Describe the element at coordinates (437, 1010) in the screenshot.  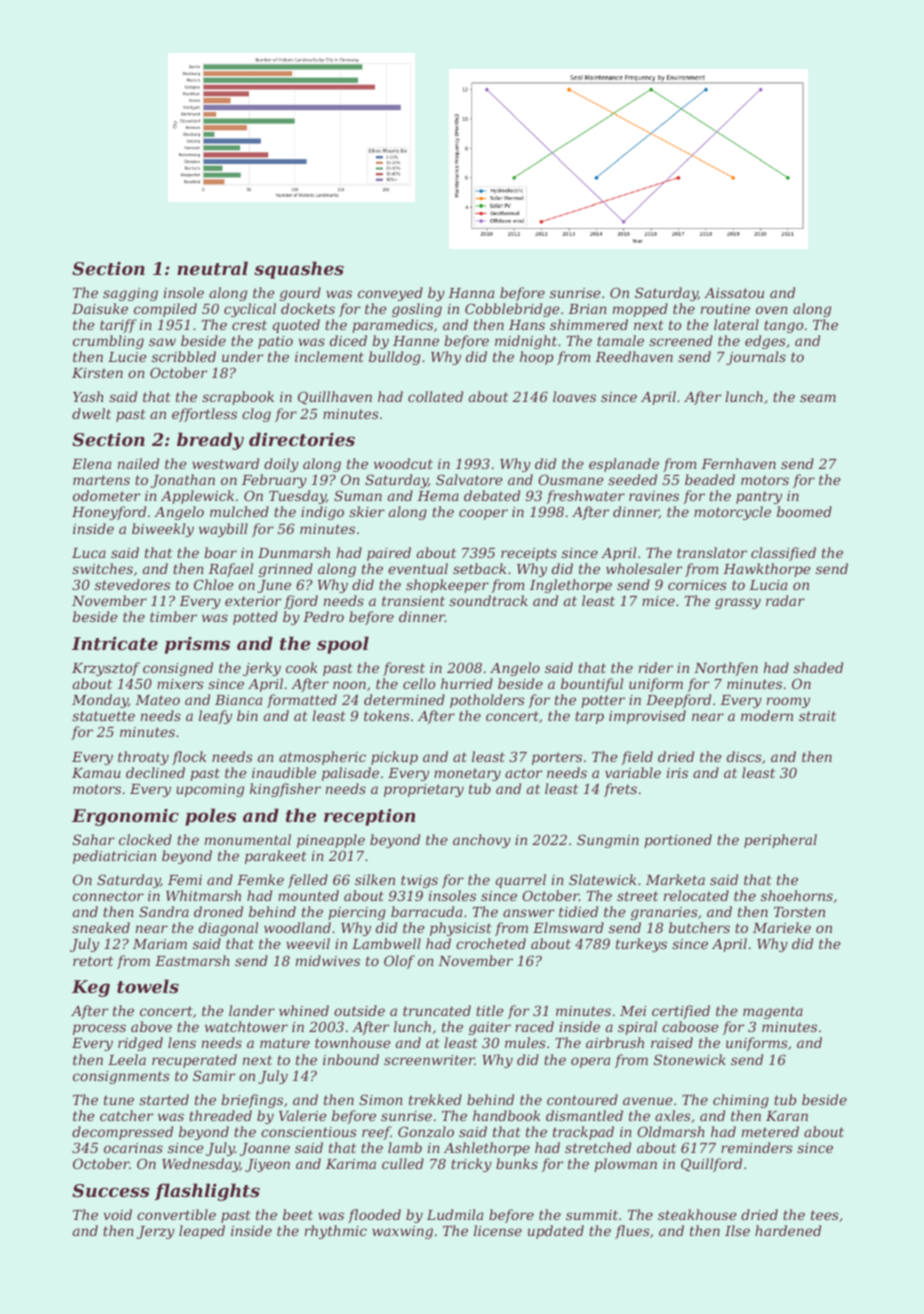
I see `truncated` at that location.
